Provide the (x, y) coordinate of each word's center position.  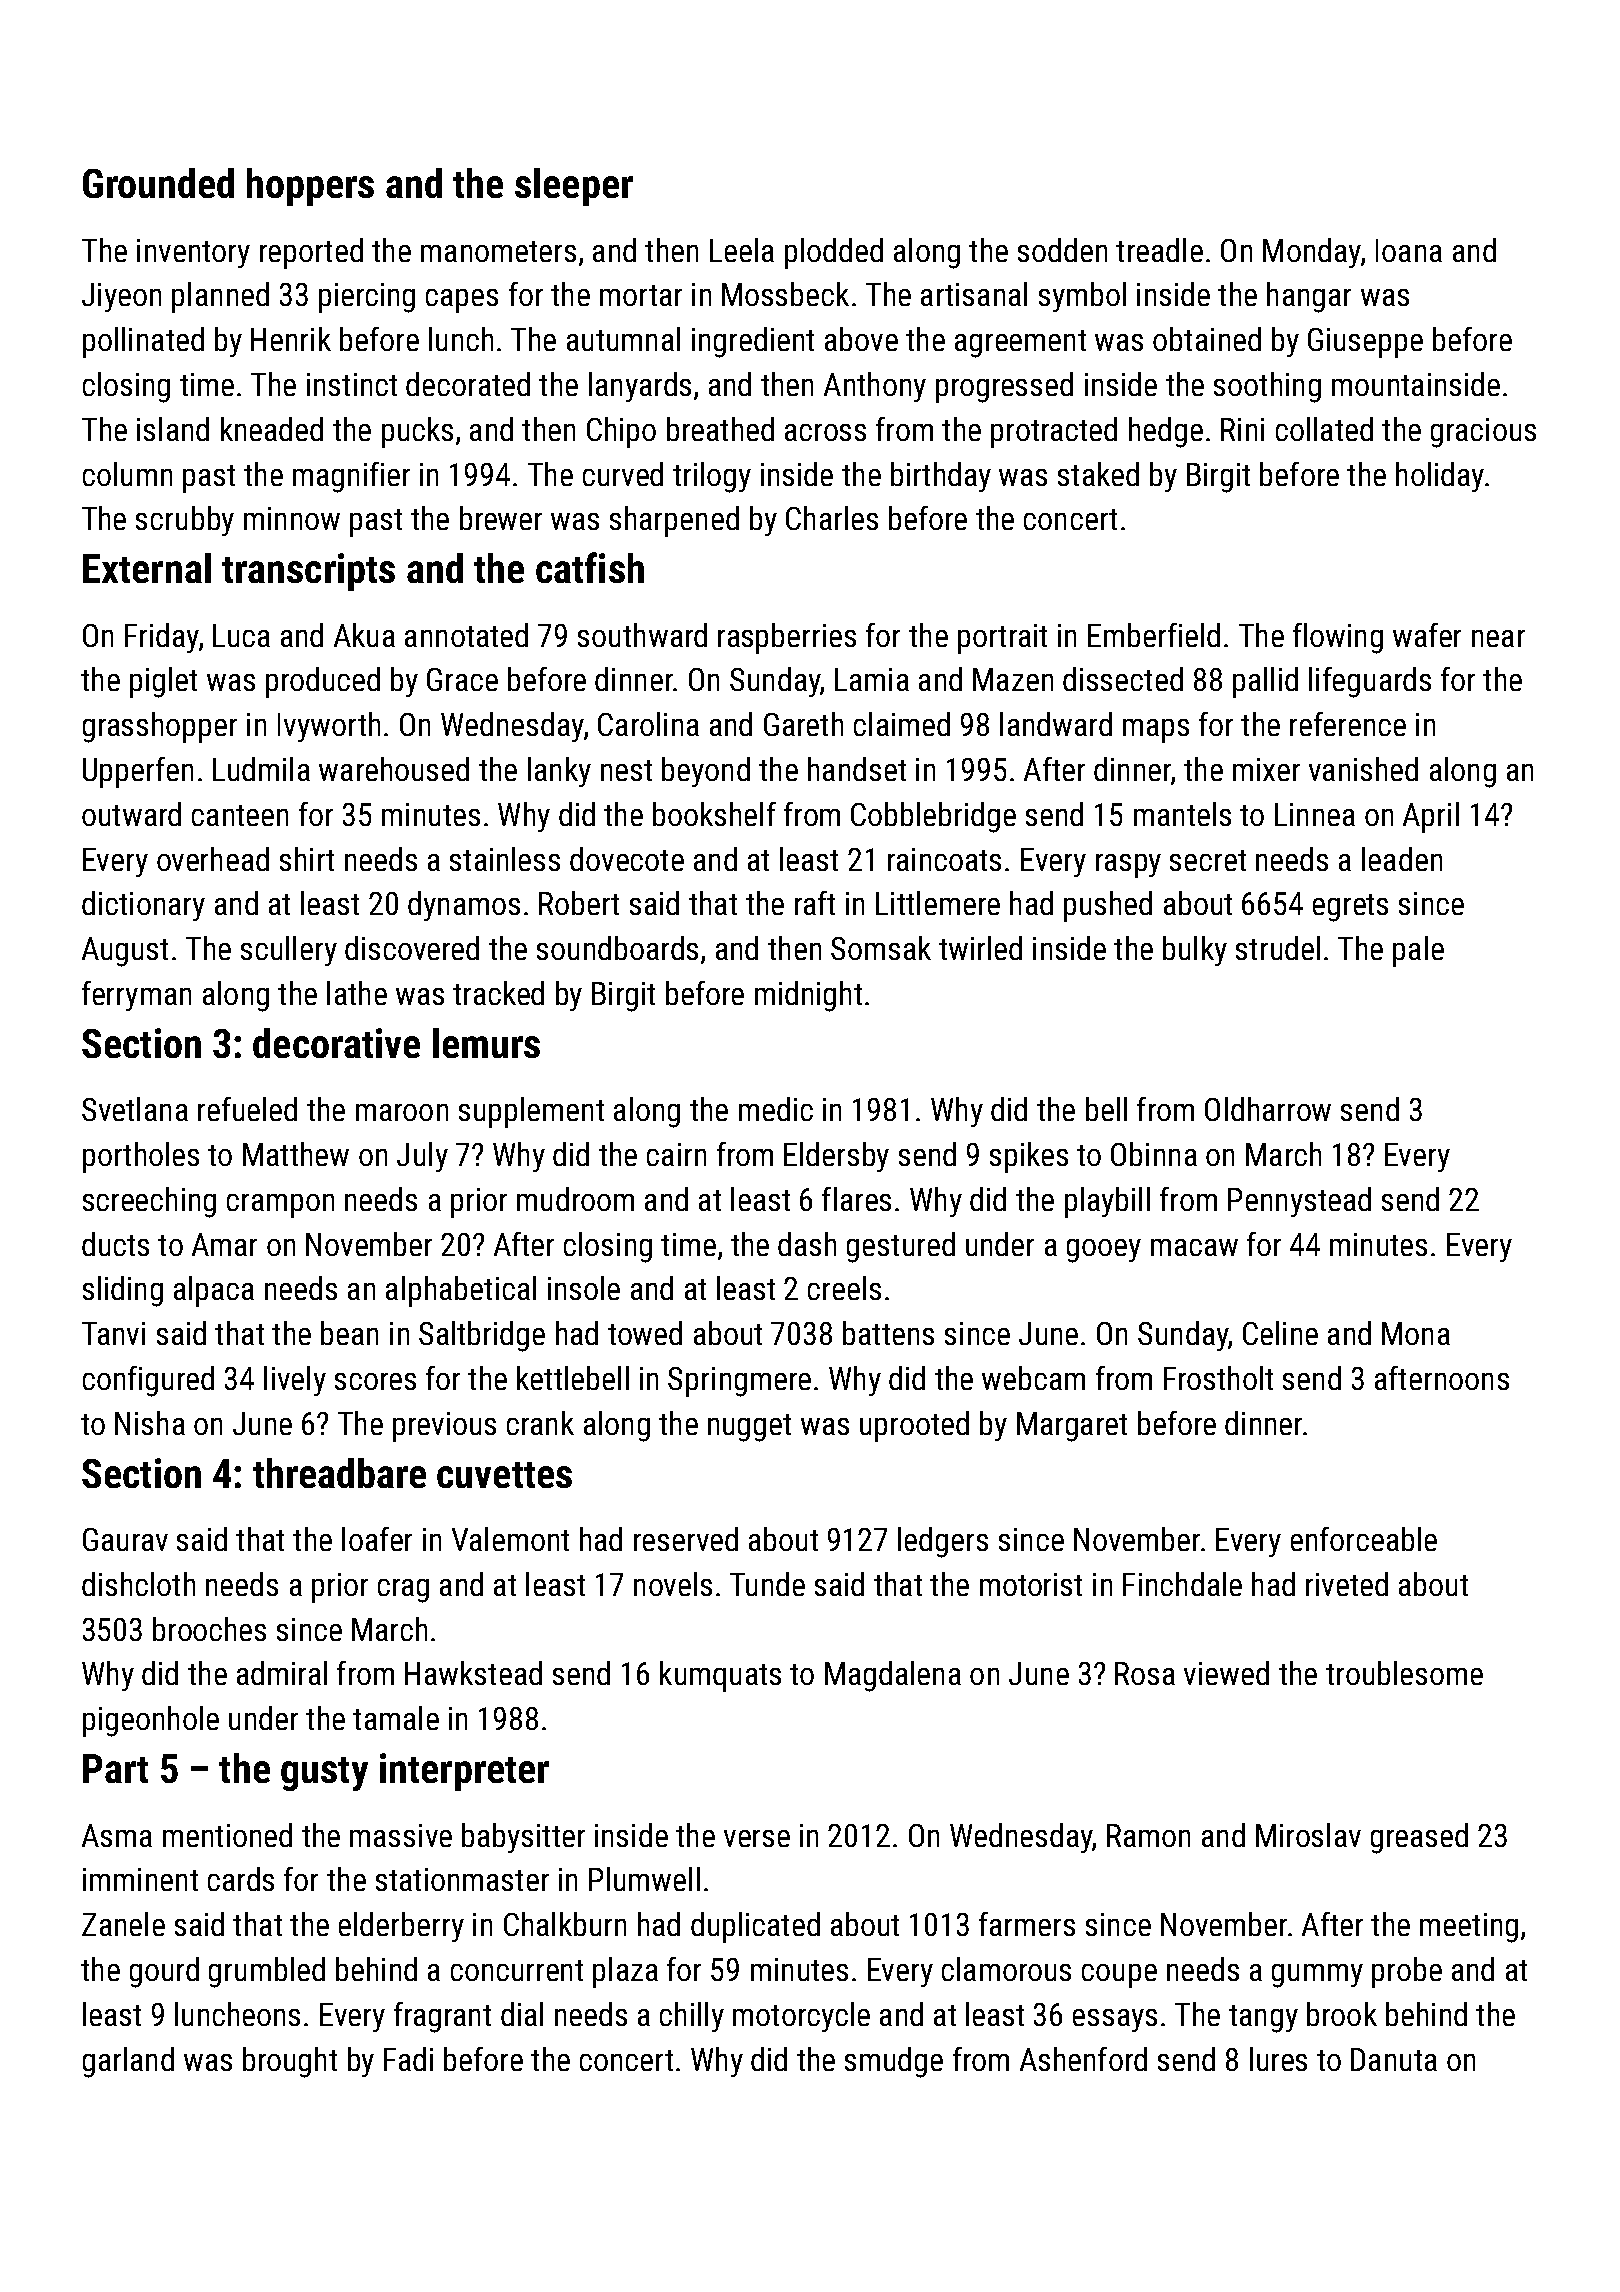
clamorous (1006, 1969)
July (422, 1157)
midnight (808, 996)
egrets (1350, 908)
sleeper (574, 187)
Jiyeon (121, 297)
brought (290, 2062)
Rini (1242, 429)
